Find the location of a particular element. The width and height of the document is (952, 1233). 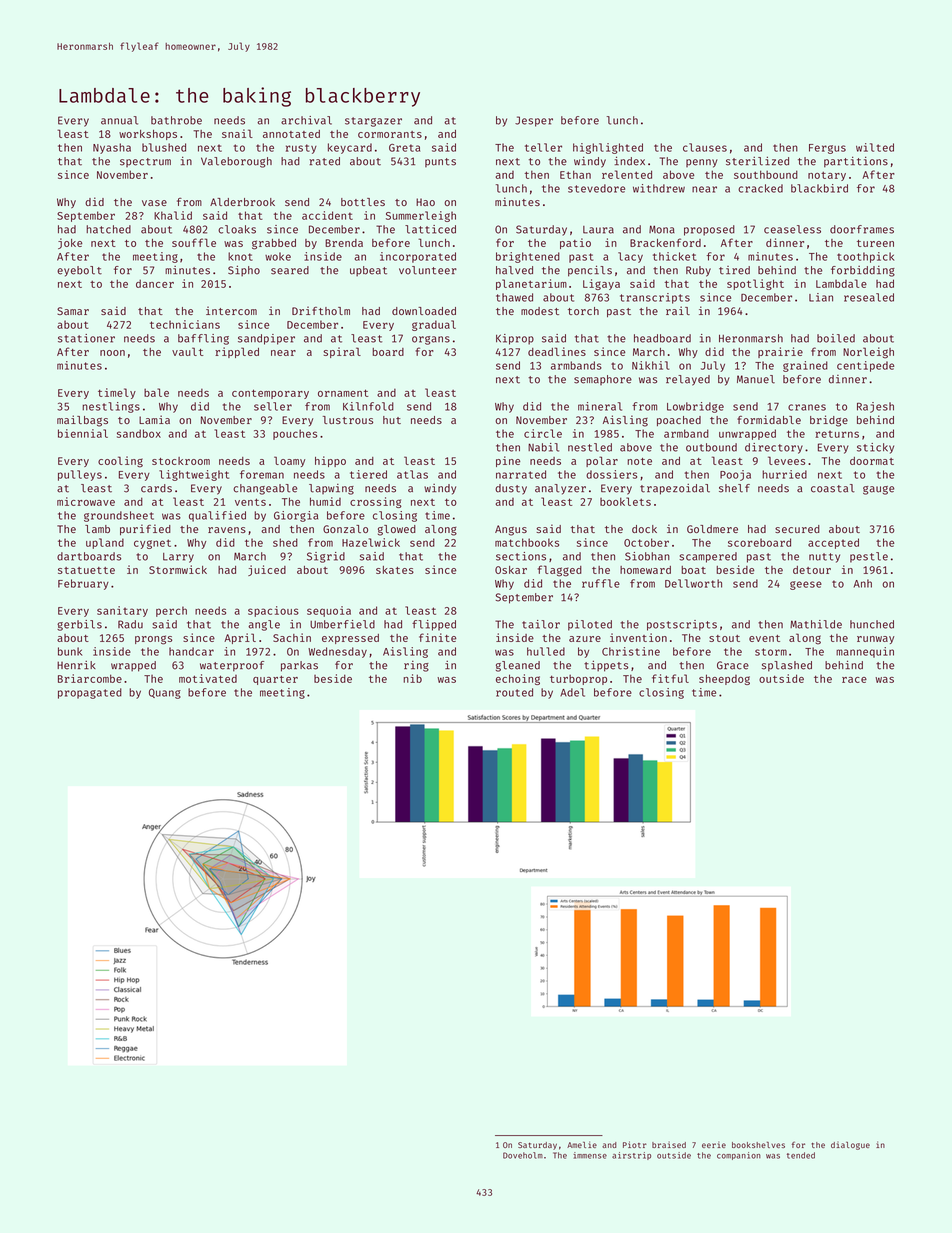

Fergus is located at coordinates (827, 149).
